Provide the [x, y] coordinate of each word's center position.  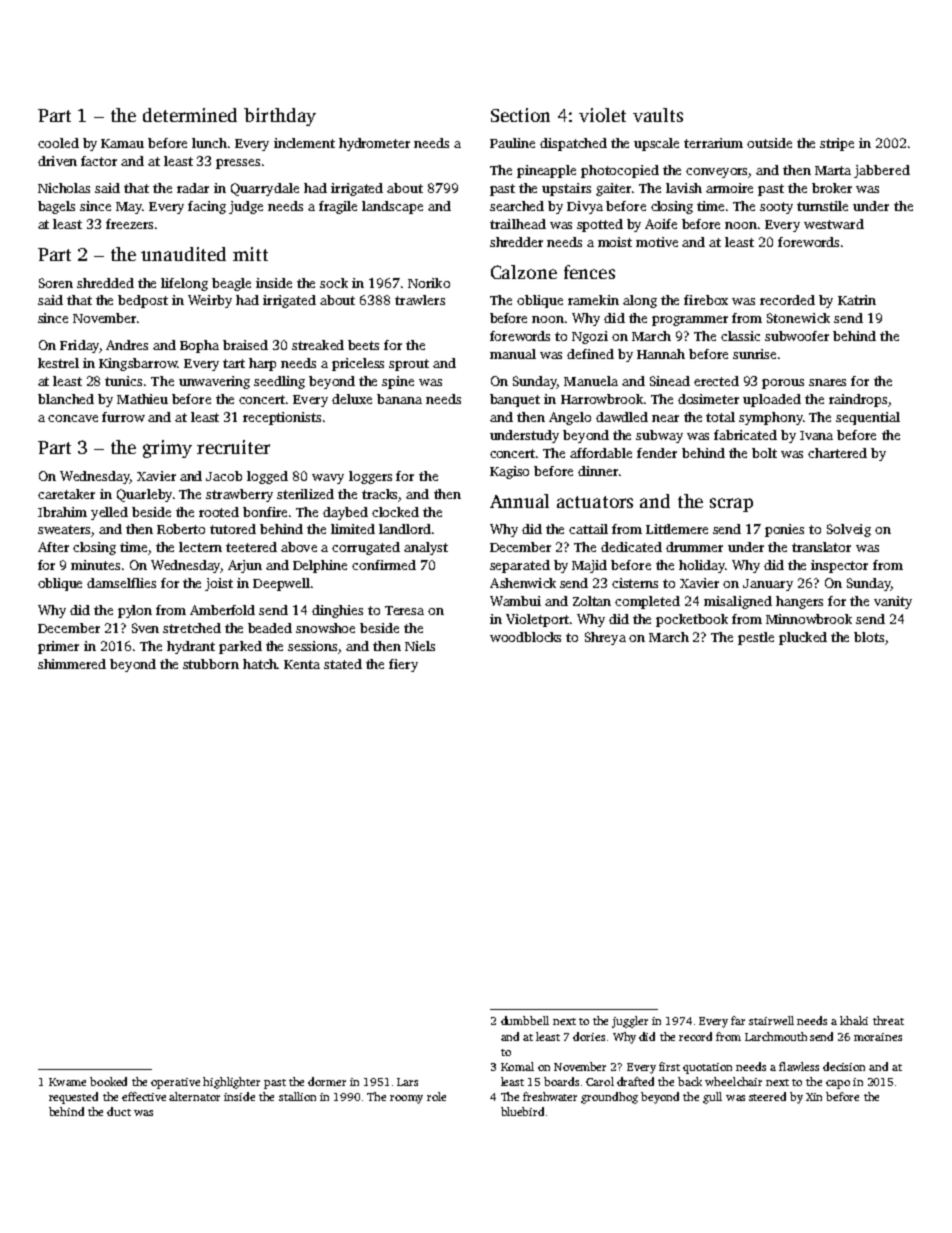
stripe [837, 144]
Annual [519, 501]
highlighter [231, 1083]
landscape [392, 207]
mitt [250, 254]
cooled [58, 143]
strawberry [239, 495]
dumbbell [525, 1020]
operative [175, 1083]
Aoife [661, 224]
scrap [731, 505]
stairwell [771, 1020]
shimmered [72, 664]
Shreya [605, 638]
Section [520, 115]
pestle [756, 638]
